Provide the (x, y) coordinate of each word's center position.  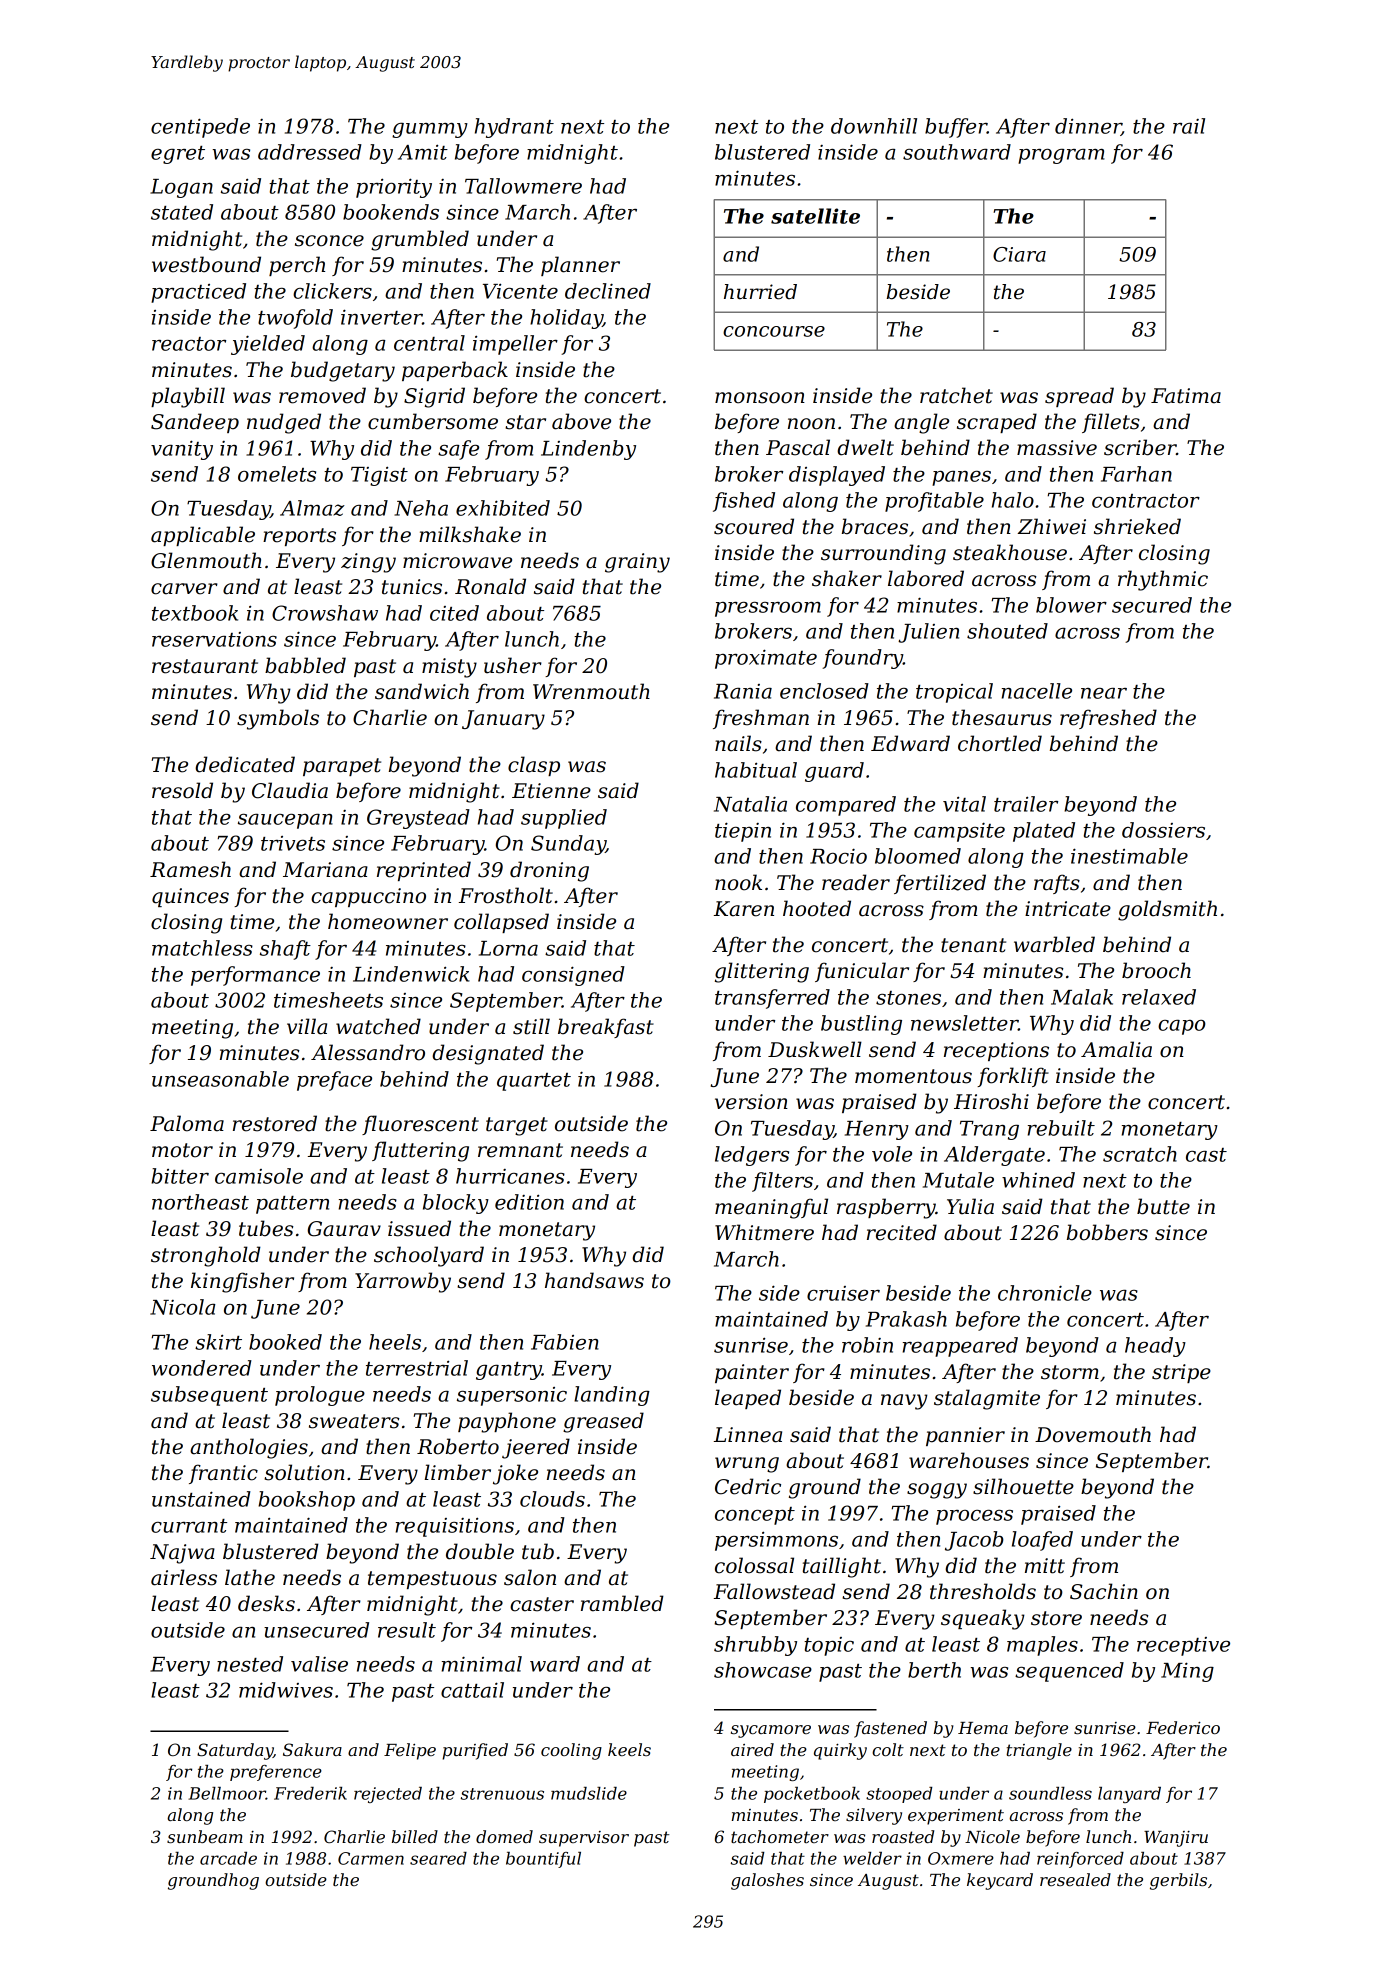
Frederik (310, 1793)
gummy (430, 130)
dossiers (1163, 830)
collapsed (501, 923)
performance (255, 976)
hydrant (514, 128)
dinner (1088, 127)
